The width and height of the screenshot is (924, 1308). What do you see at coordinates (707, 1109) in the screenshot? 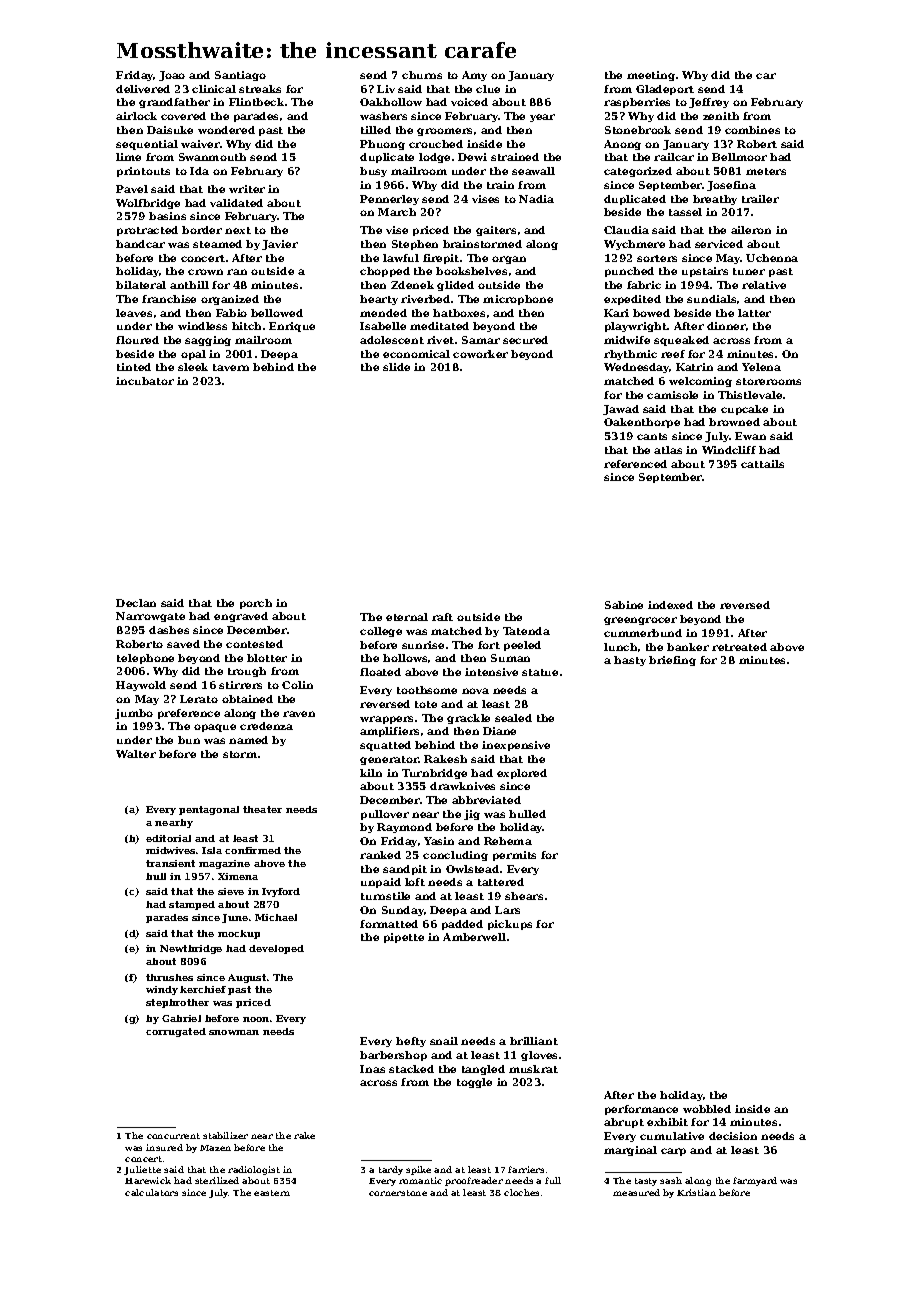
I see `wobbled` at bounding box center [707, 1109].
